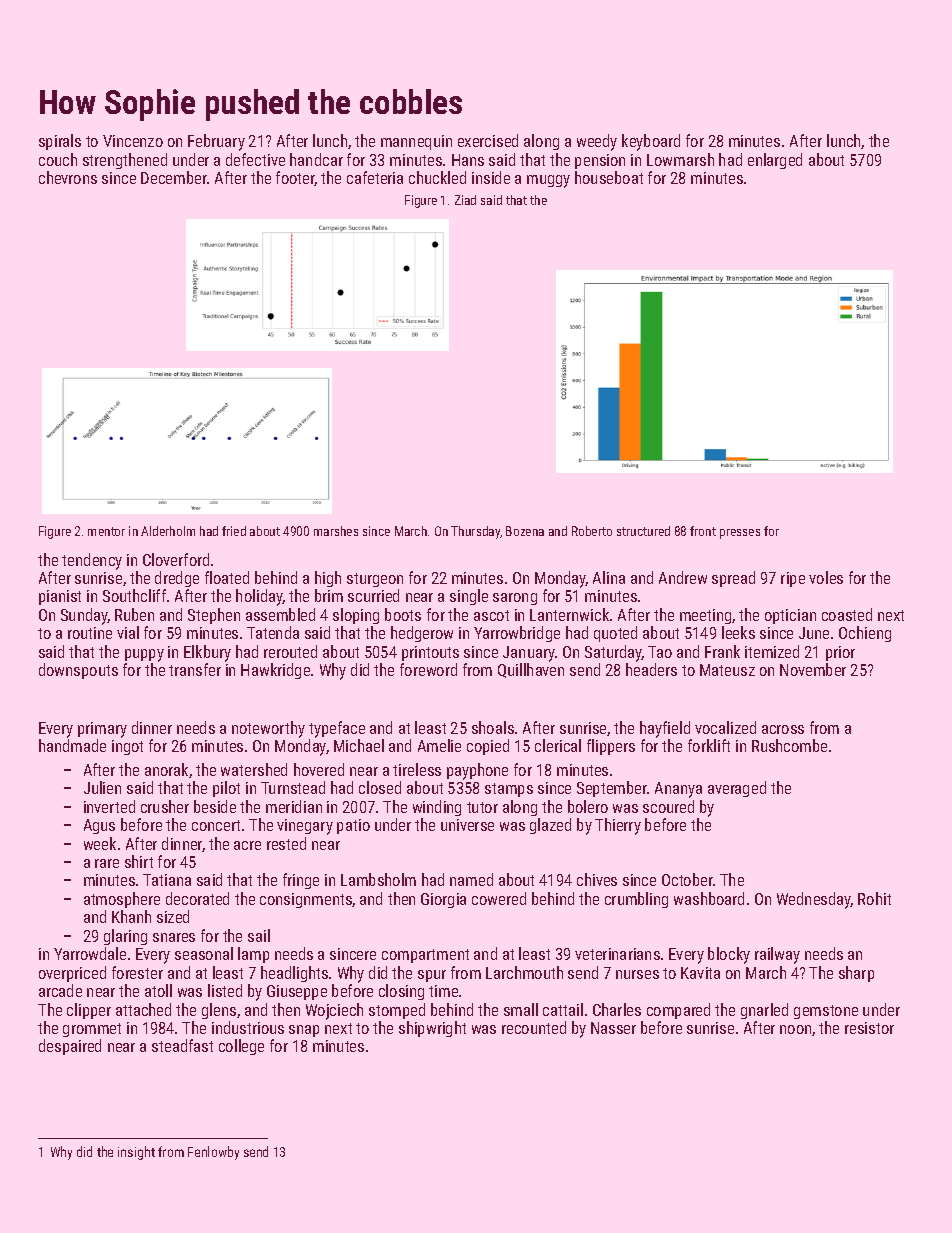  What do you see at coordinates (195, 669) in the screenshot?
I see `transfer` at bounding box center [195, 669].
